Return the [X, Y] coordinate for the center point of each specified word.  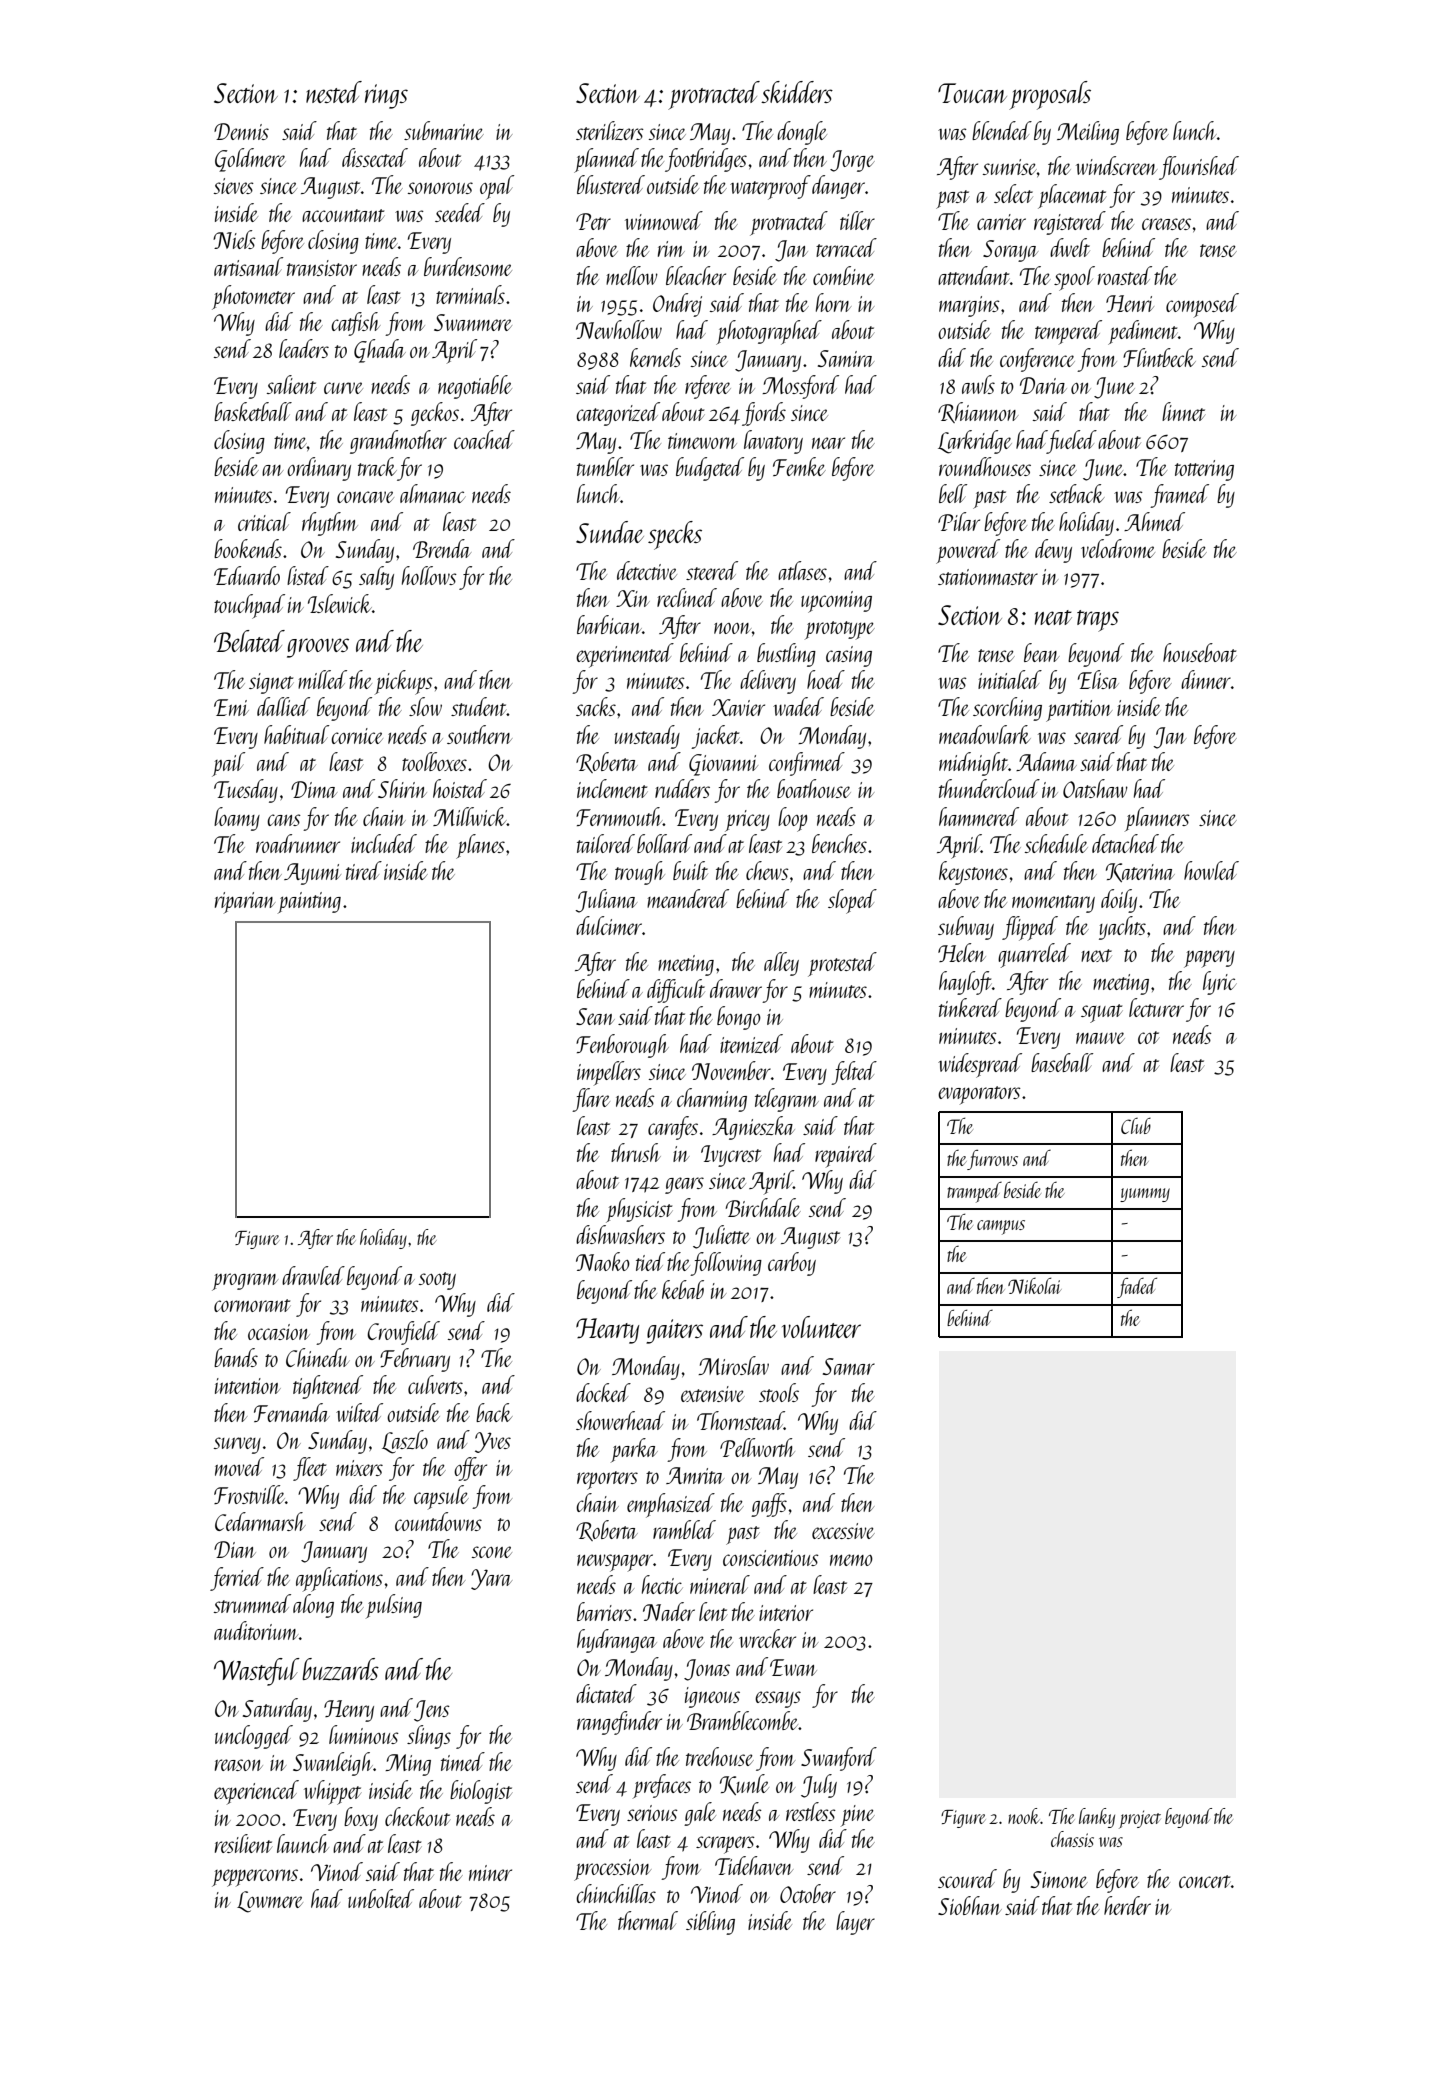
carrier [1001, 222]
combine [844, 275]
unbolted [381, 1898]
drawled [313, 1275]
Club [1136, 1126]
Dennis [241, 131]
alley [781, 964]
